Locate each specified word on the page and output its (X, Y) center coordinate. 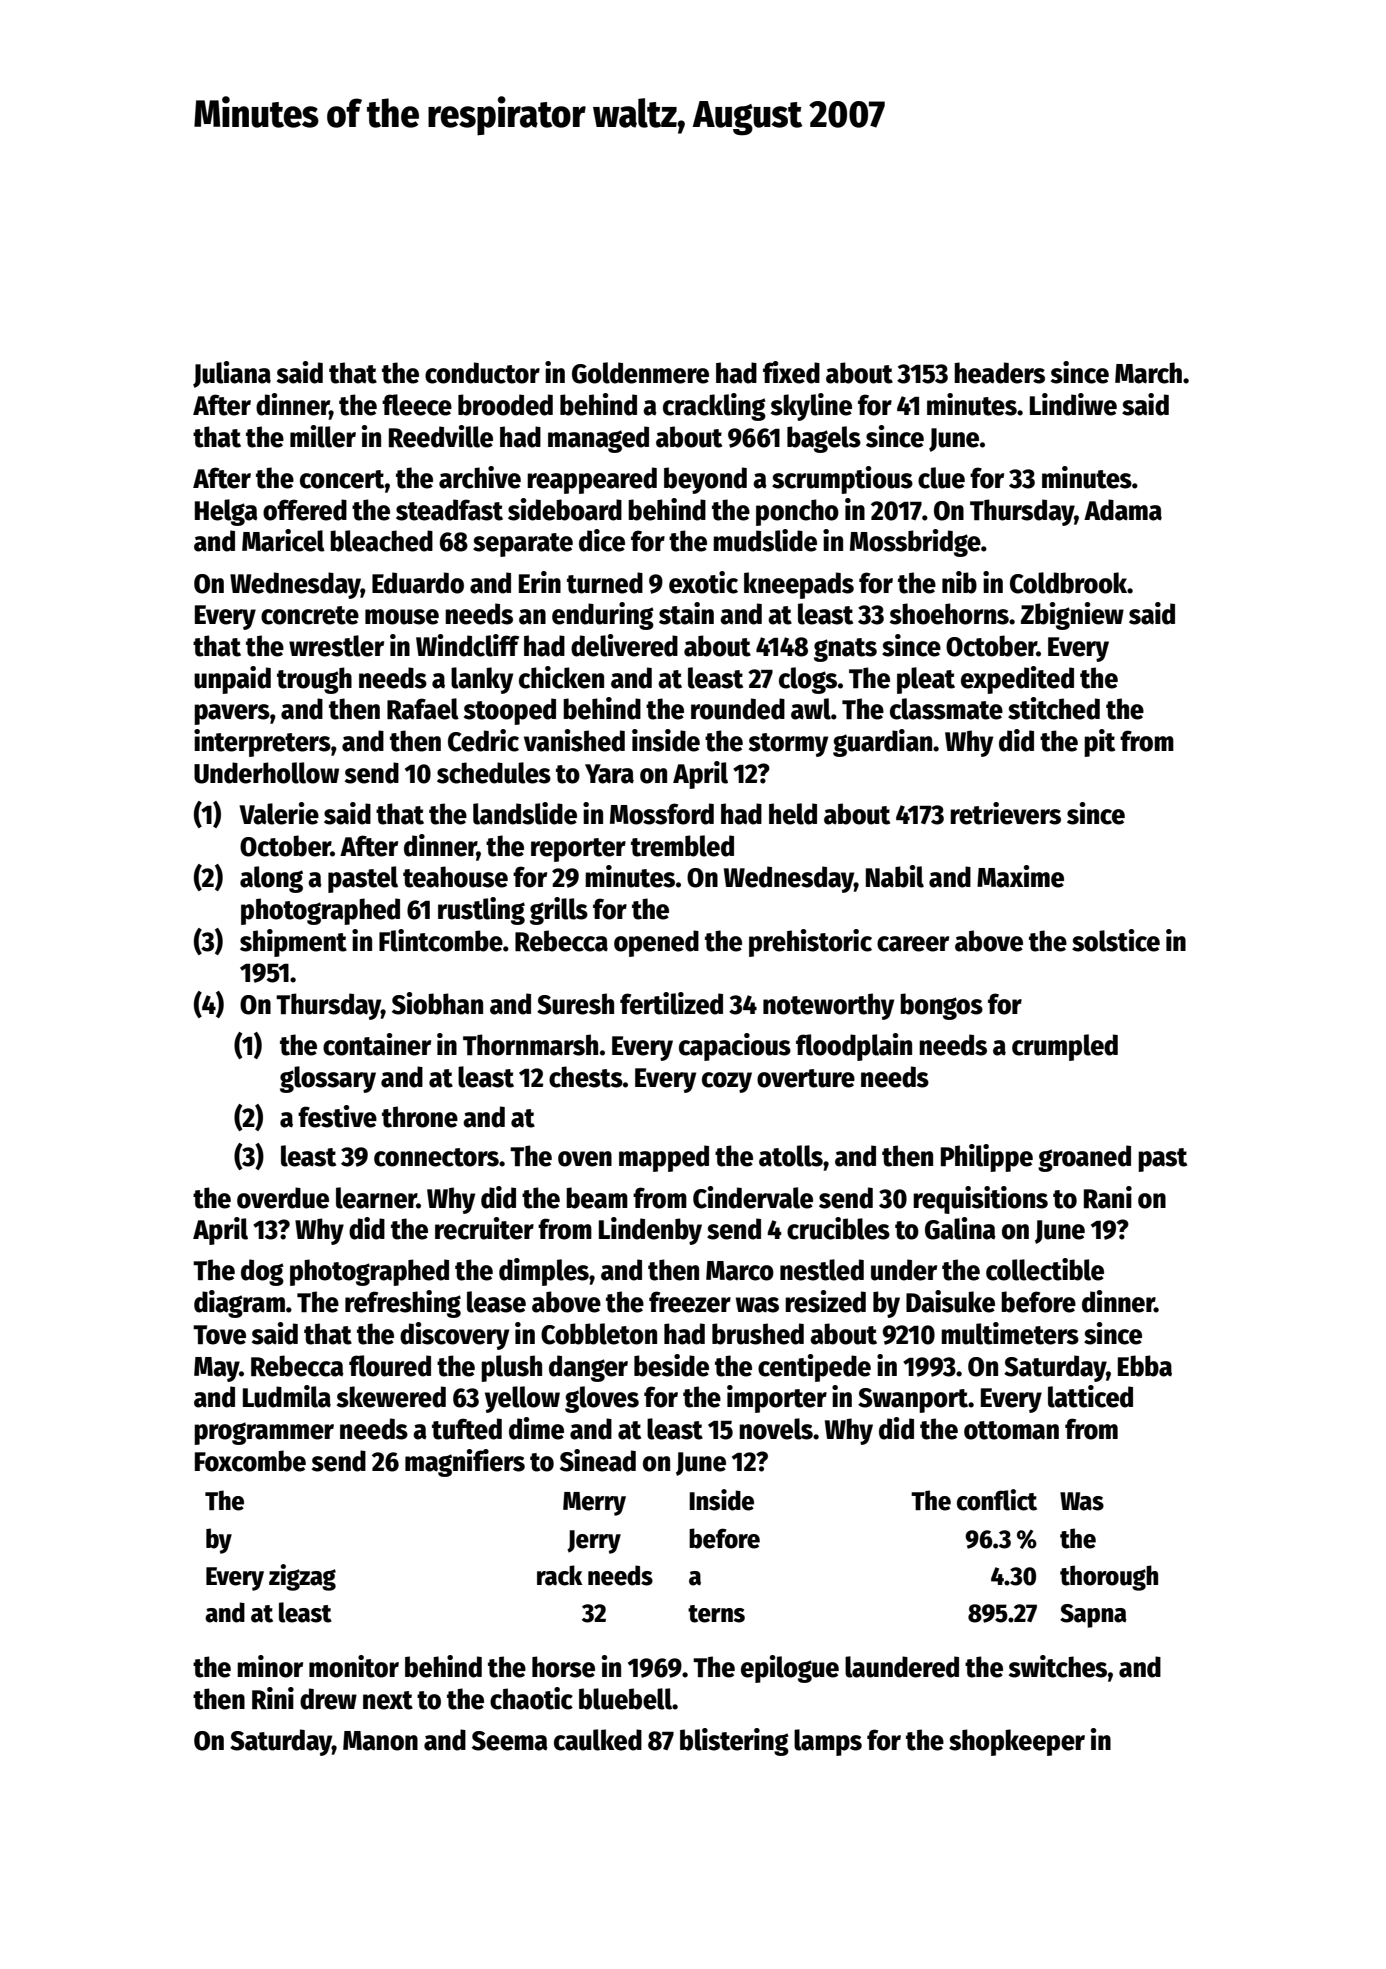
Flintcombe (441, 940)
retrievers (1005, 813)
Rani (1108, 1197)
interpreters (262, 743)
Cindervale (753, 1197)
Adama (1123, 510)
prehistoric (810, 943)
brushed (758, 1334)
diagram (239, 1304)
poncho (797, 512)
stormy (788, 745)
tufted (467, 1429)
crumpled (1065, 1047)
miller (323, 436)
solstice (1116, 940)
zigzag (302, 1577)
